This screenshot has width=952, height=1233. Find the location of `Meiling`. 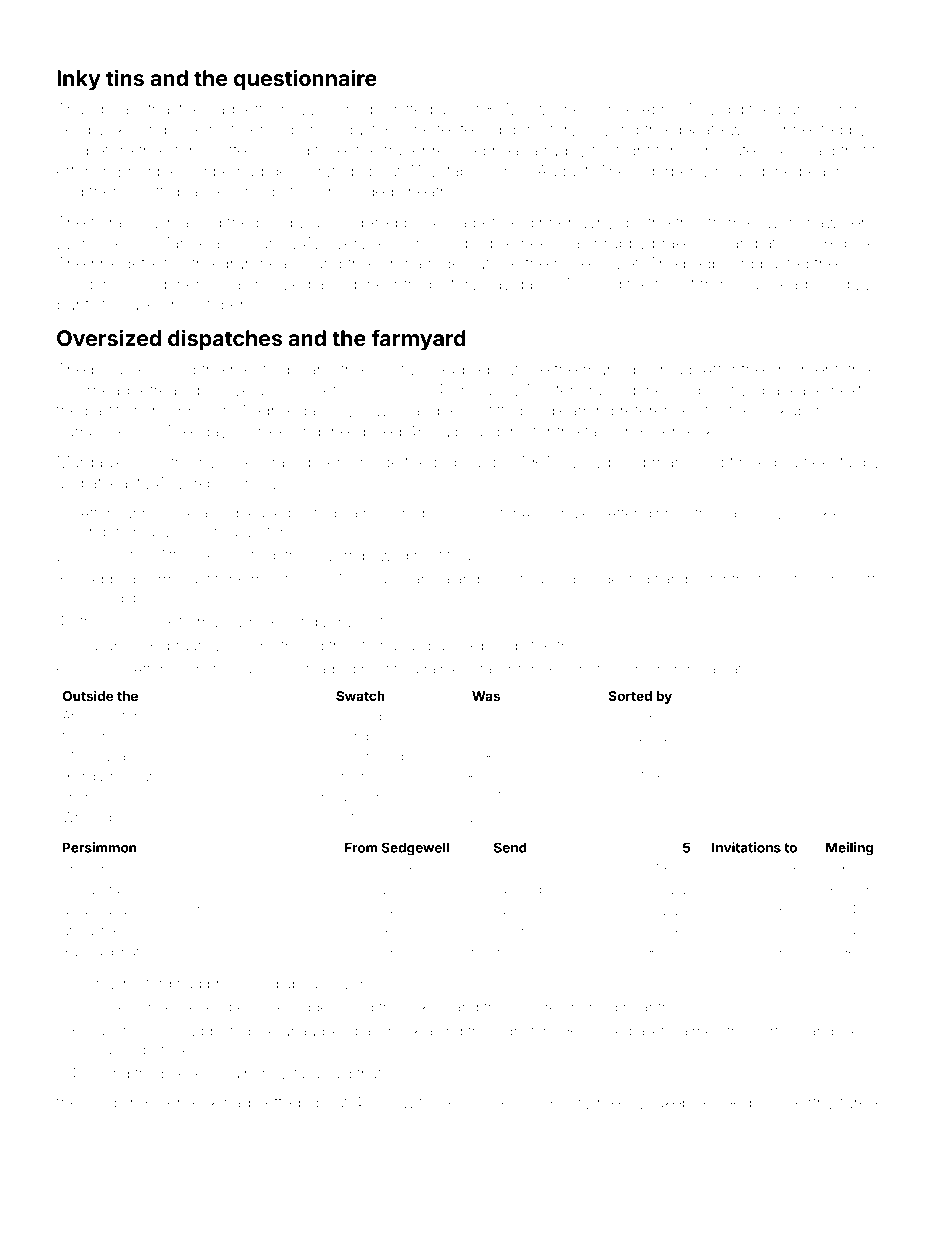

Meiling is located at coordinates (849, 849).
